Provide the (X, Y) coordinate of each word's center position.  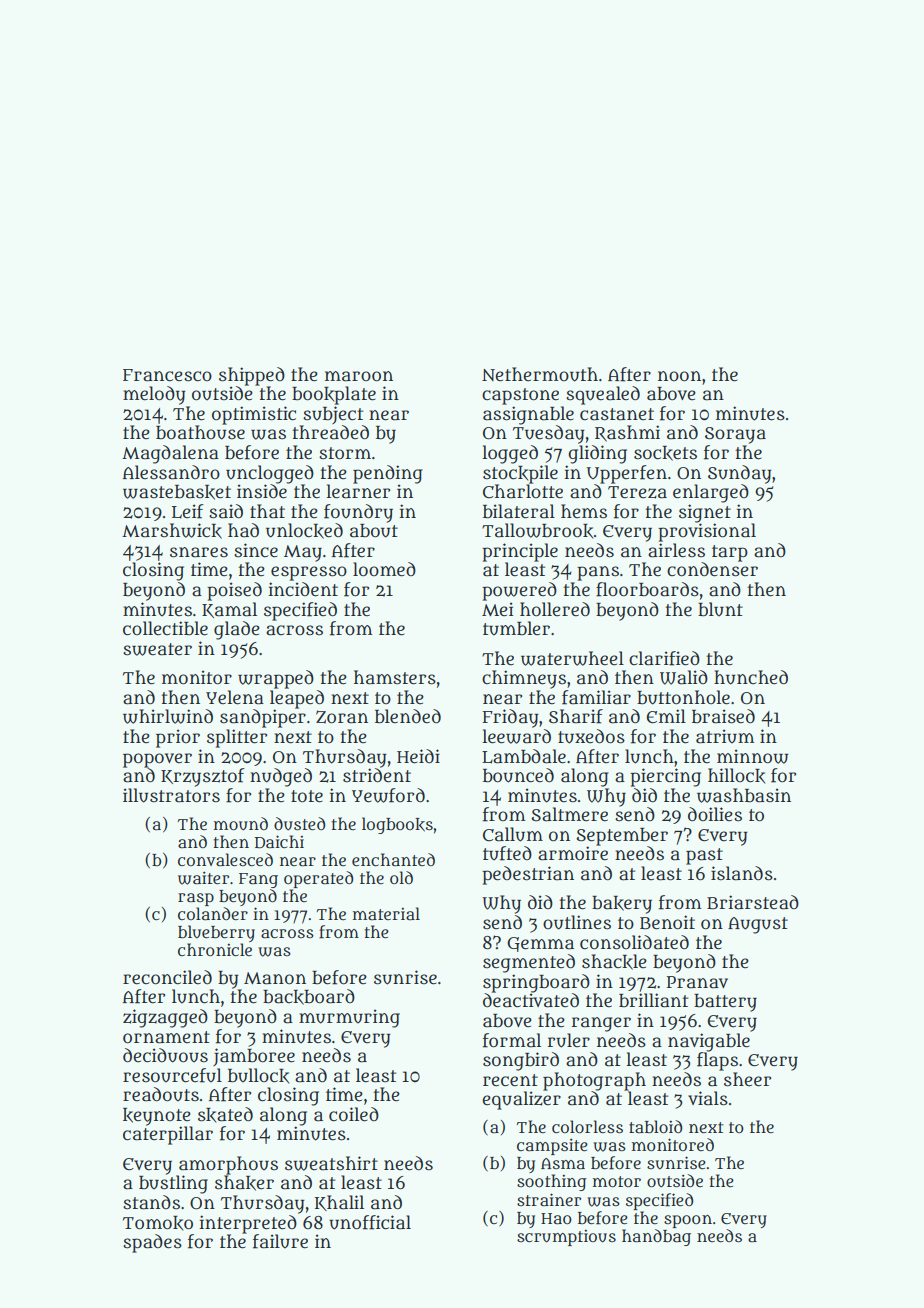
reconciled (167, 977)
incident (303, 589)
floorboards (647, 589)
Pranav (697, 982)
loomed (384, 569)
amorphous (228, 1165)
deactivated (531, 1000)
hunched (751, 677)
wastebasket (177, 492)
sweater (157, 649)
